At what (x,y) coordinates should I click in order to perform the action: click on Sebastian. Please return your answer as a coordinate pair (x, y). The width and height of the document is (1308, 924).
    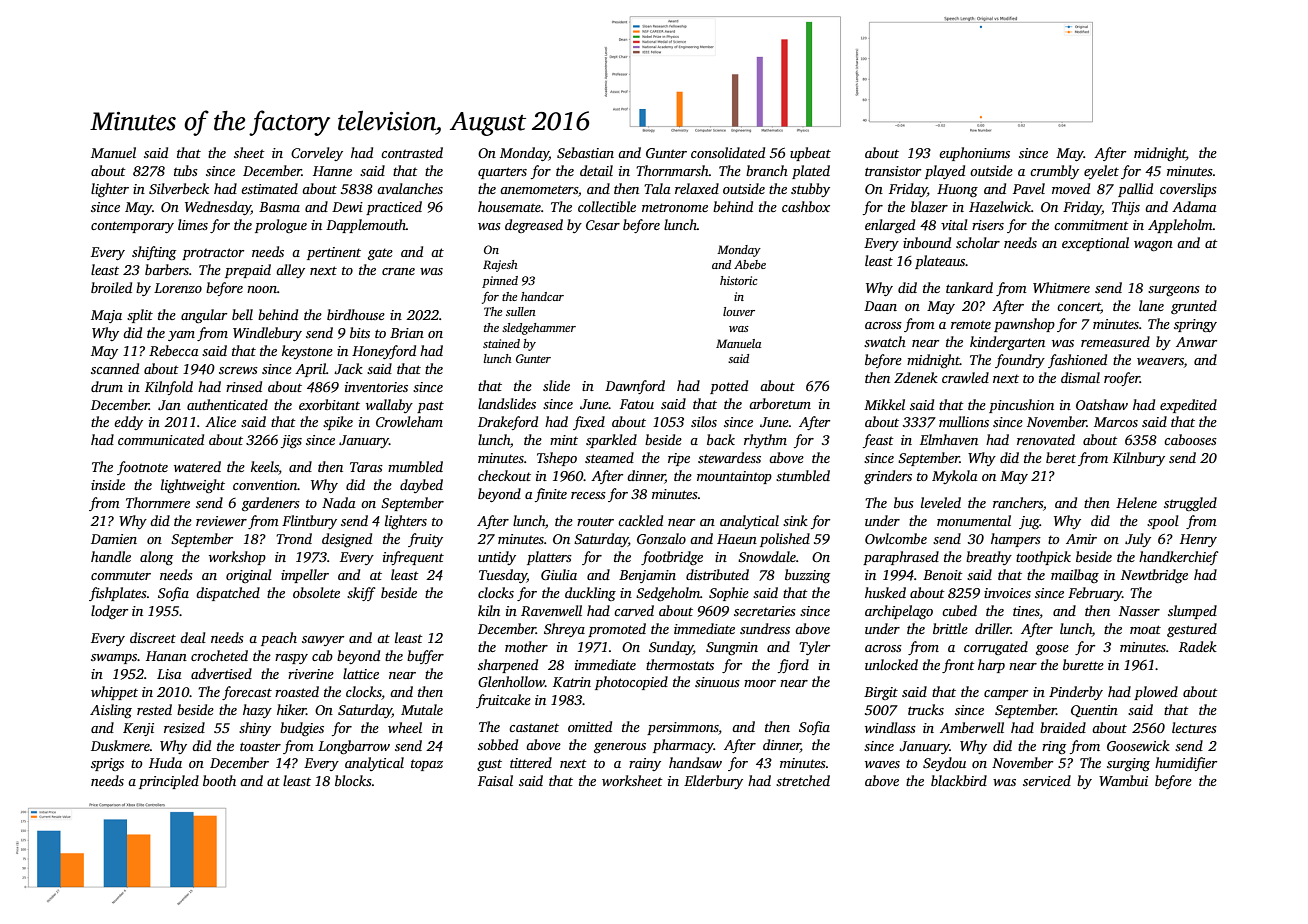
    Looking at the image, I should click on (585, 152).
